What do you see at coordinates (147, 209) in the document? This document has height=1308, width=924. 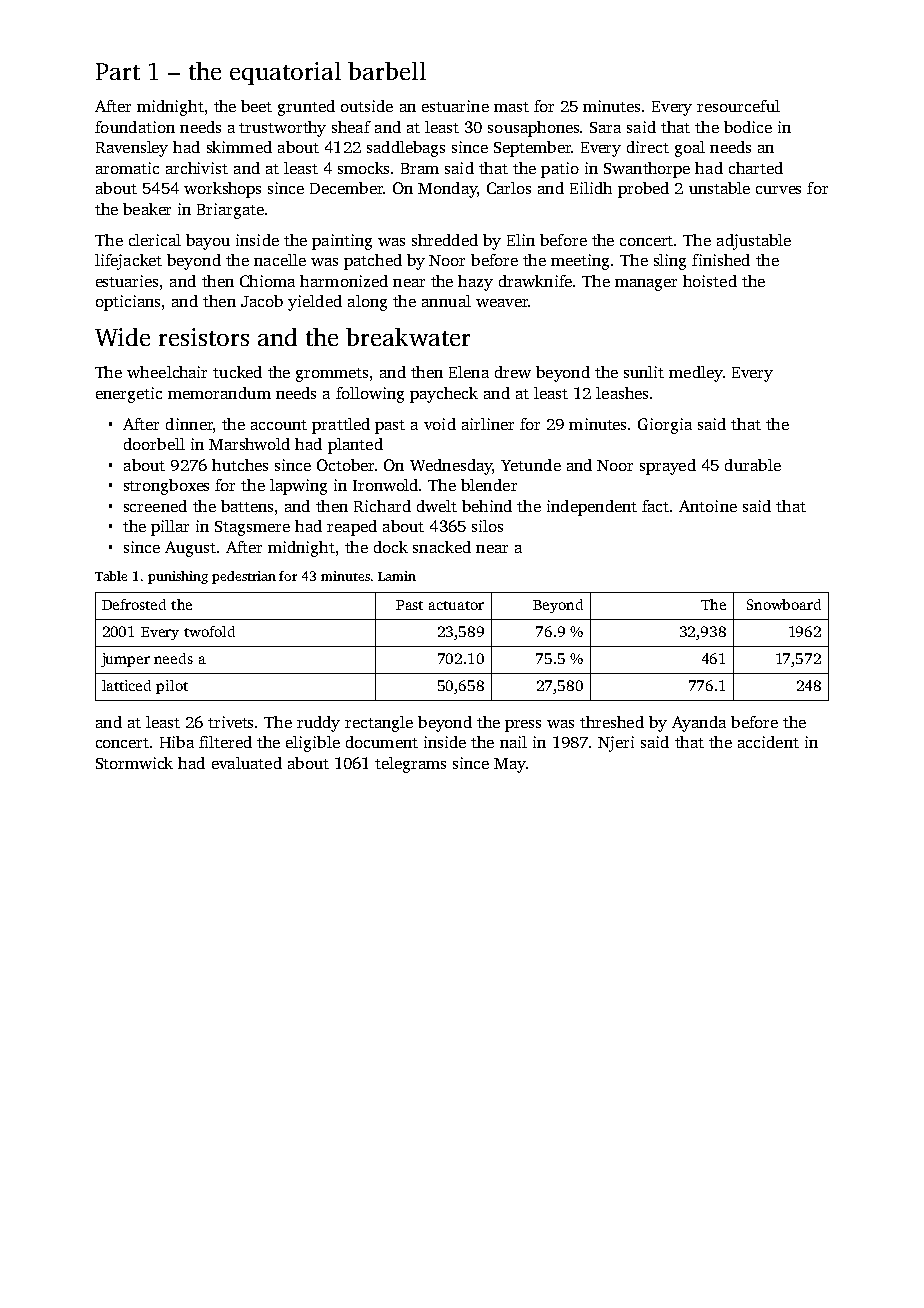 I see `beaker` at bounding box center [147, 209].
